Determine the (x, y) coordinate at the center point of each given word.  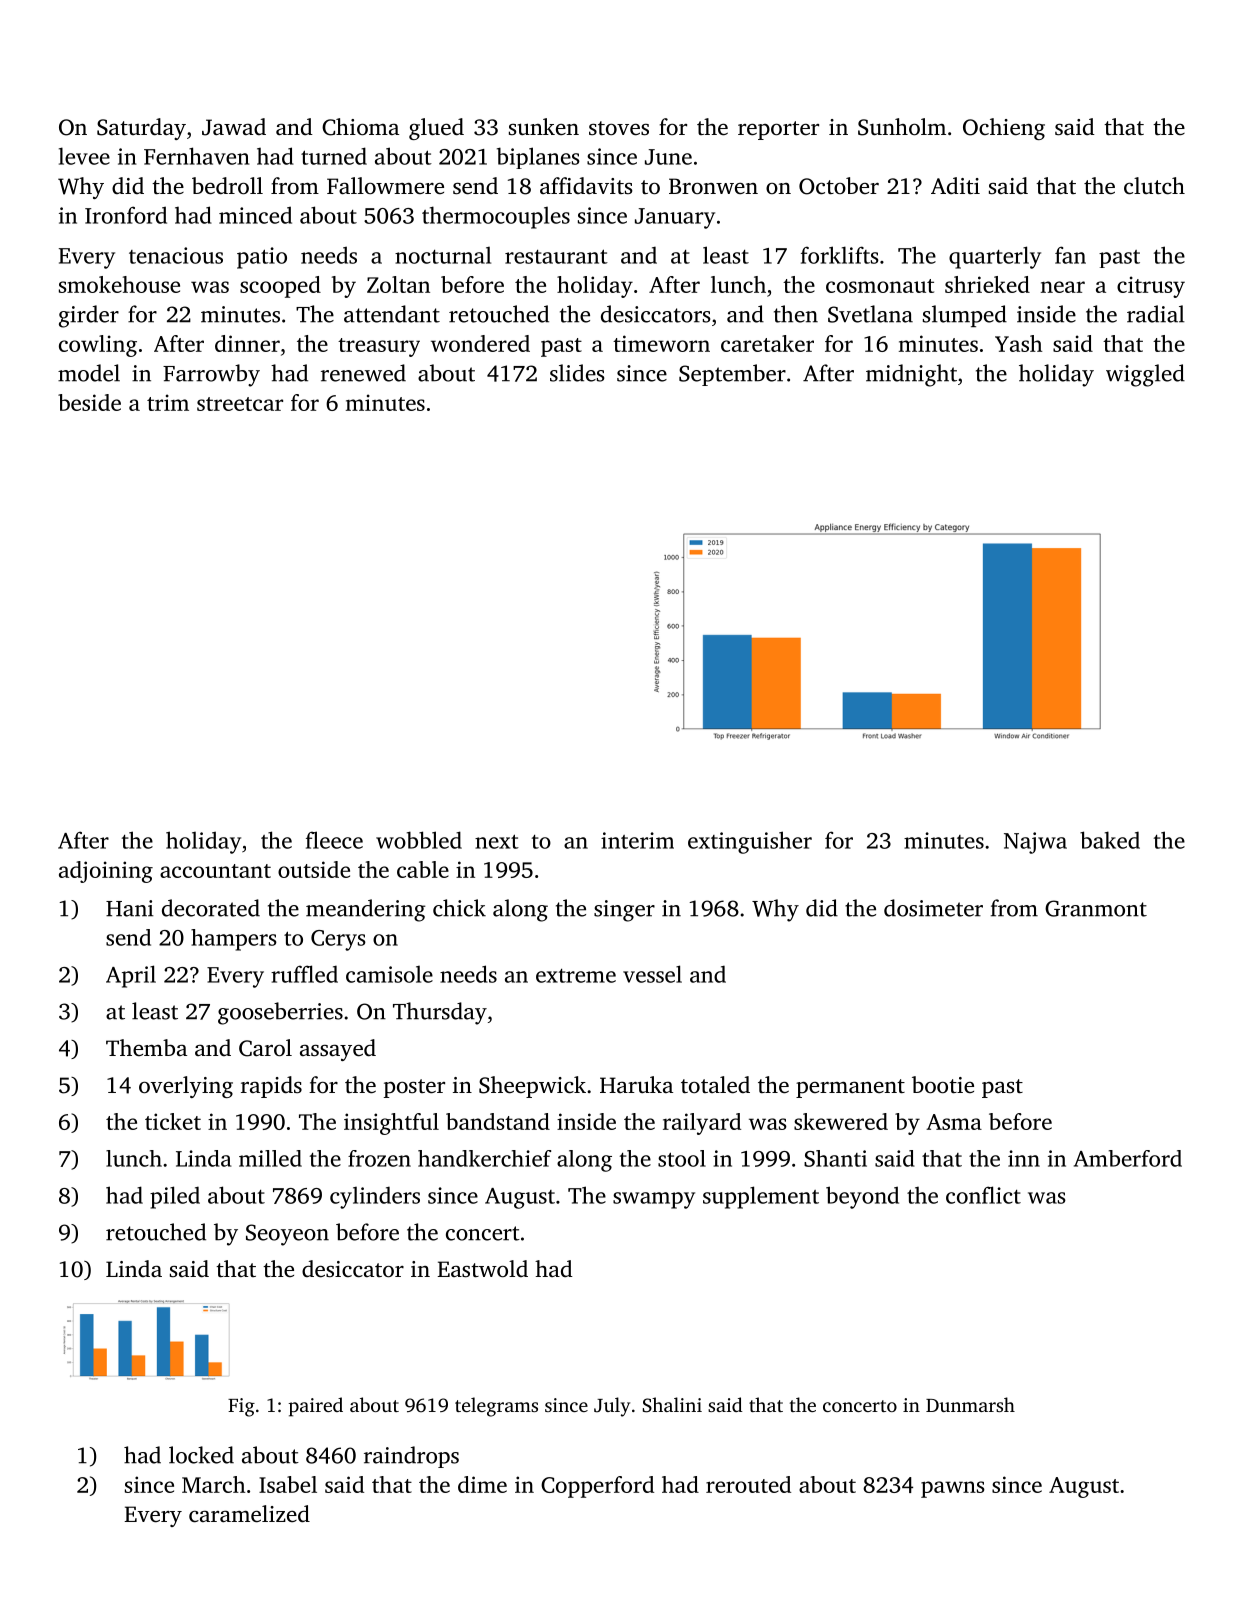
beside (89, 402)
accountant (215, 871)
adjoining (106, 872)
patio (262, 258)
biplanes (538, 158)
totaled (715, 1085)
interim (637, 840)
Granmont (1096, 908)
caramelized (249, 1514)
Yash (1018, 343)
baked (1110, 840)
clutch (1154, 186)
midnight (911, 375)
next (497, 841)
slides (577, 373)
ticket (173, 1121)
